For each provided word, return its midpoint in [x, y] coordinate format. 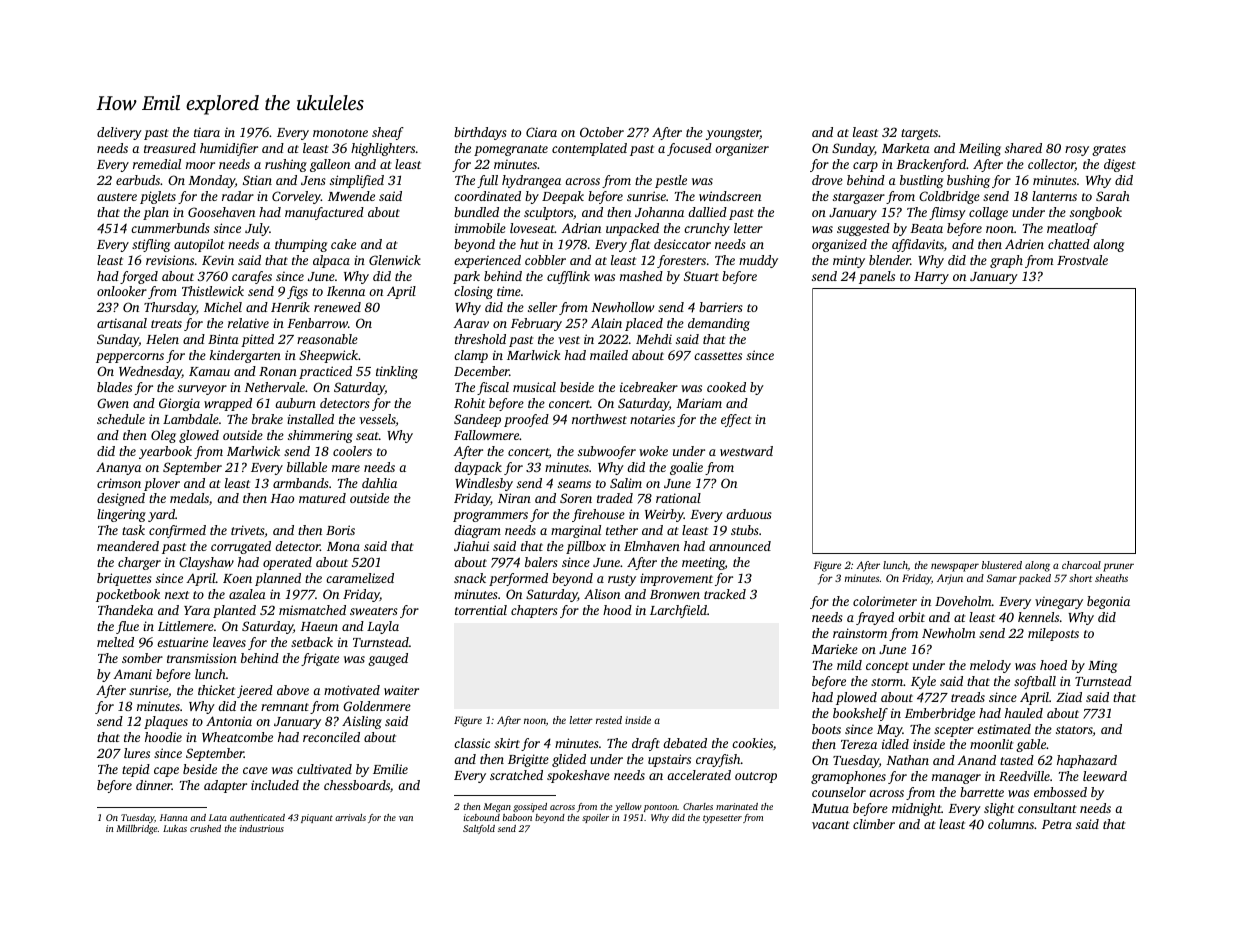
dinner [154, 785]
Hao [282, 498]
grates [1109, 150]
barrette [982, 792]
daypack [478, 468]
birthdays [480, 133]
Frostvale [1082, 260]
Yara [197, 610]
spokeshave [578, 776]
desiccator [682, 244]
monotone [340, 133]
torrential [481, 610]
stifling [151, 245]
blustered [1002, 565]
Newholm [949, 633]
